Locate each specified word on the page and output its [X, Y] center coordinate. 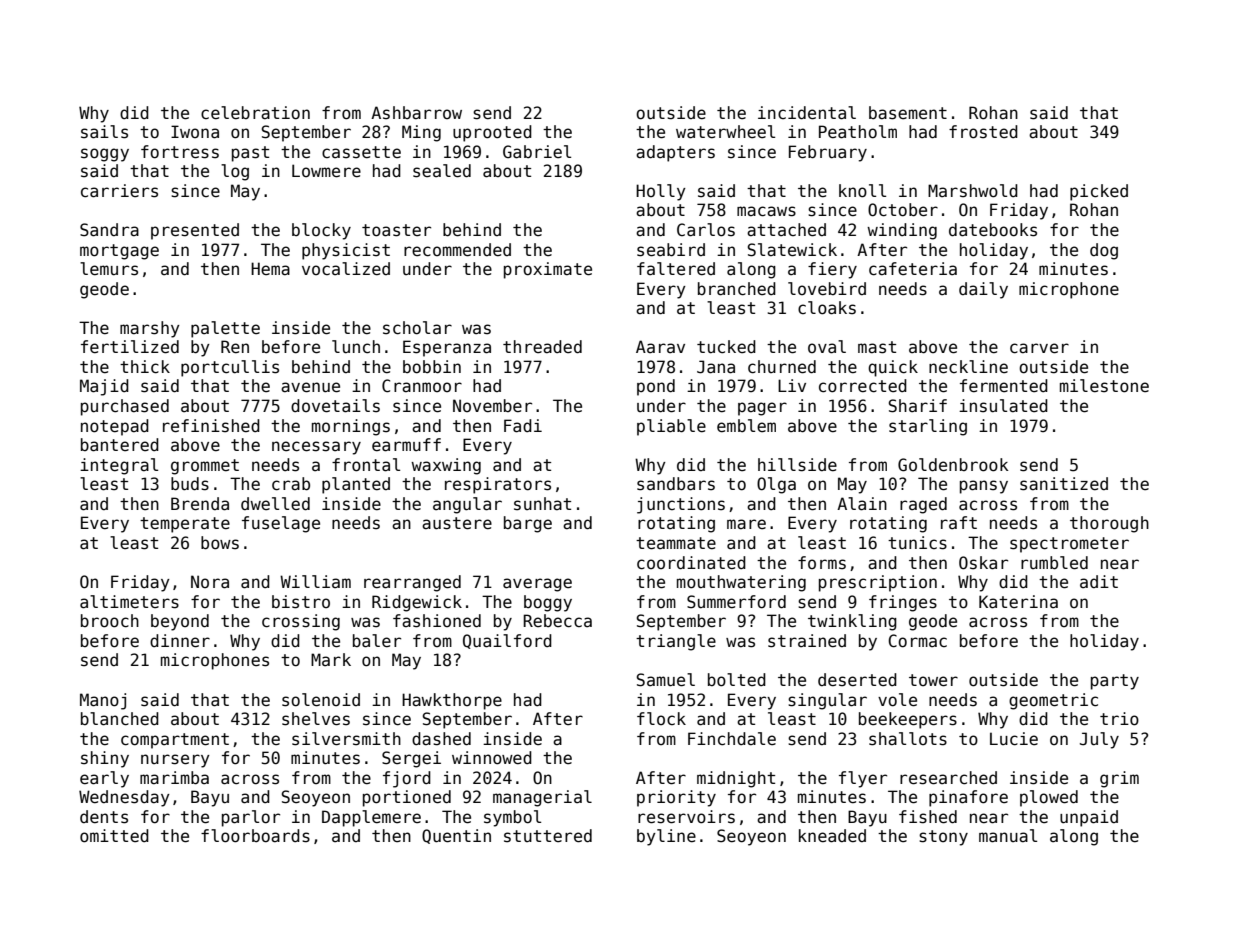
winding [902, 231]
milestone [1104, 386]
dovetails [335, 406]
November [492, 406]
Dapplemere [371, 818]
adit [1099, 582]
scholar [417, 328]
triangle [676, 642]
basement [908, 113]
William [315, 582]
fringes [903, 603]
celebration [255, 113]
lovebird [827, 289]
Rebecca [557, 621]
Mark [331, 660]
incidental [807, 113]
